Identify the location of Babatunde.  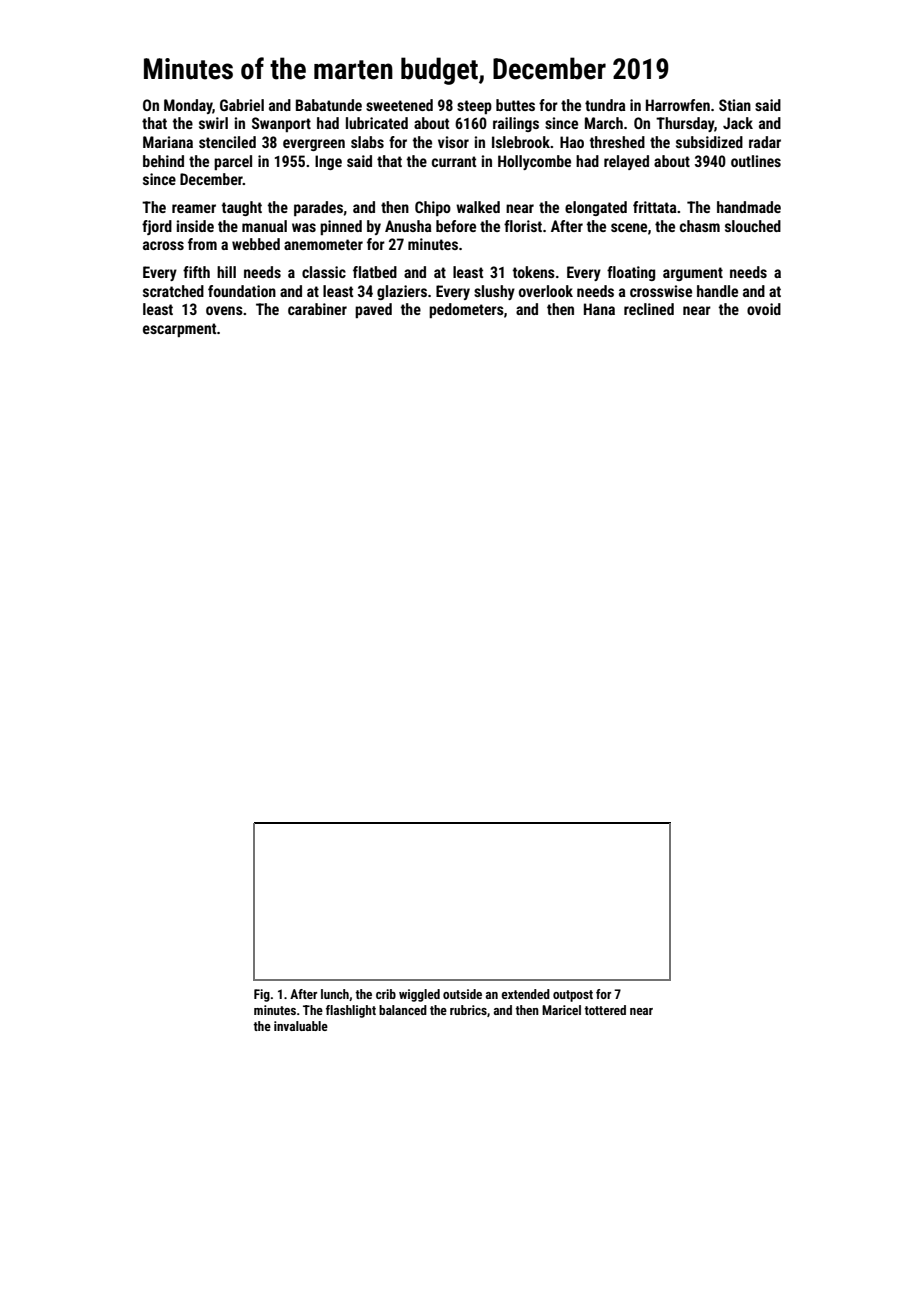
(329, 105).
